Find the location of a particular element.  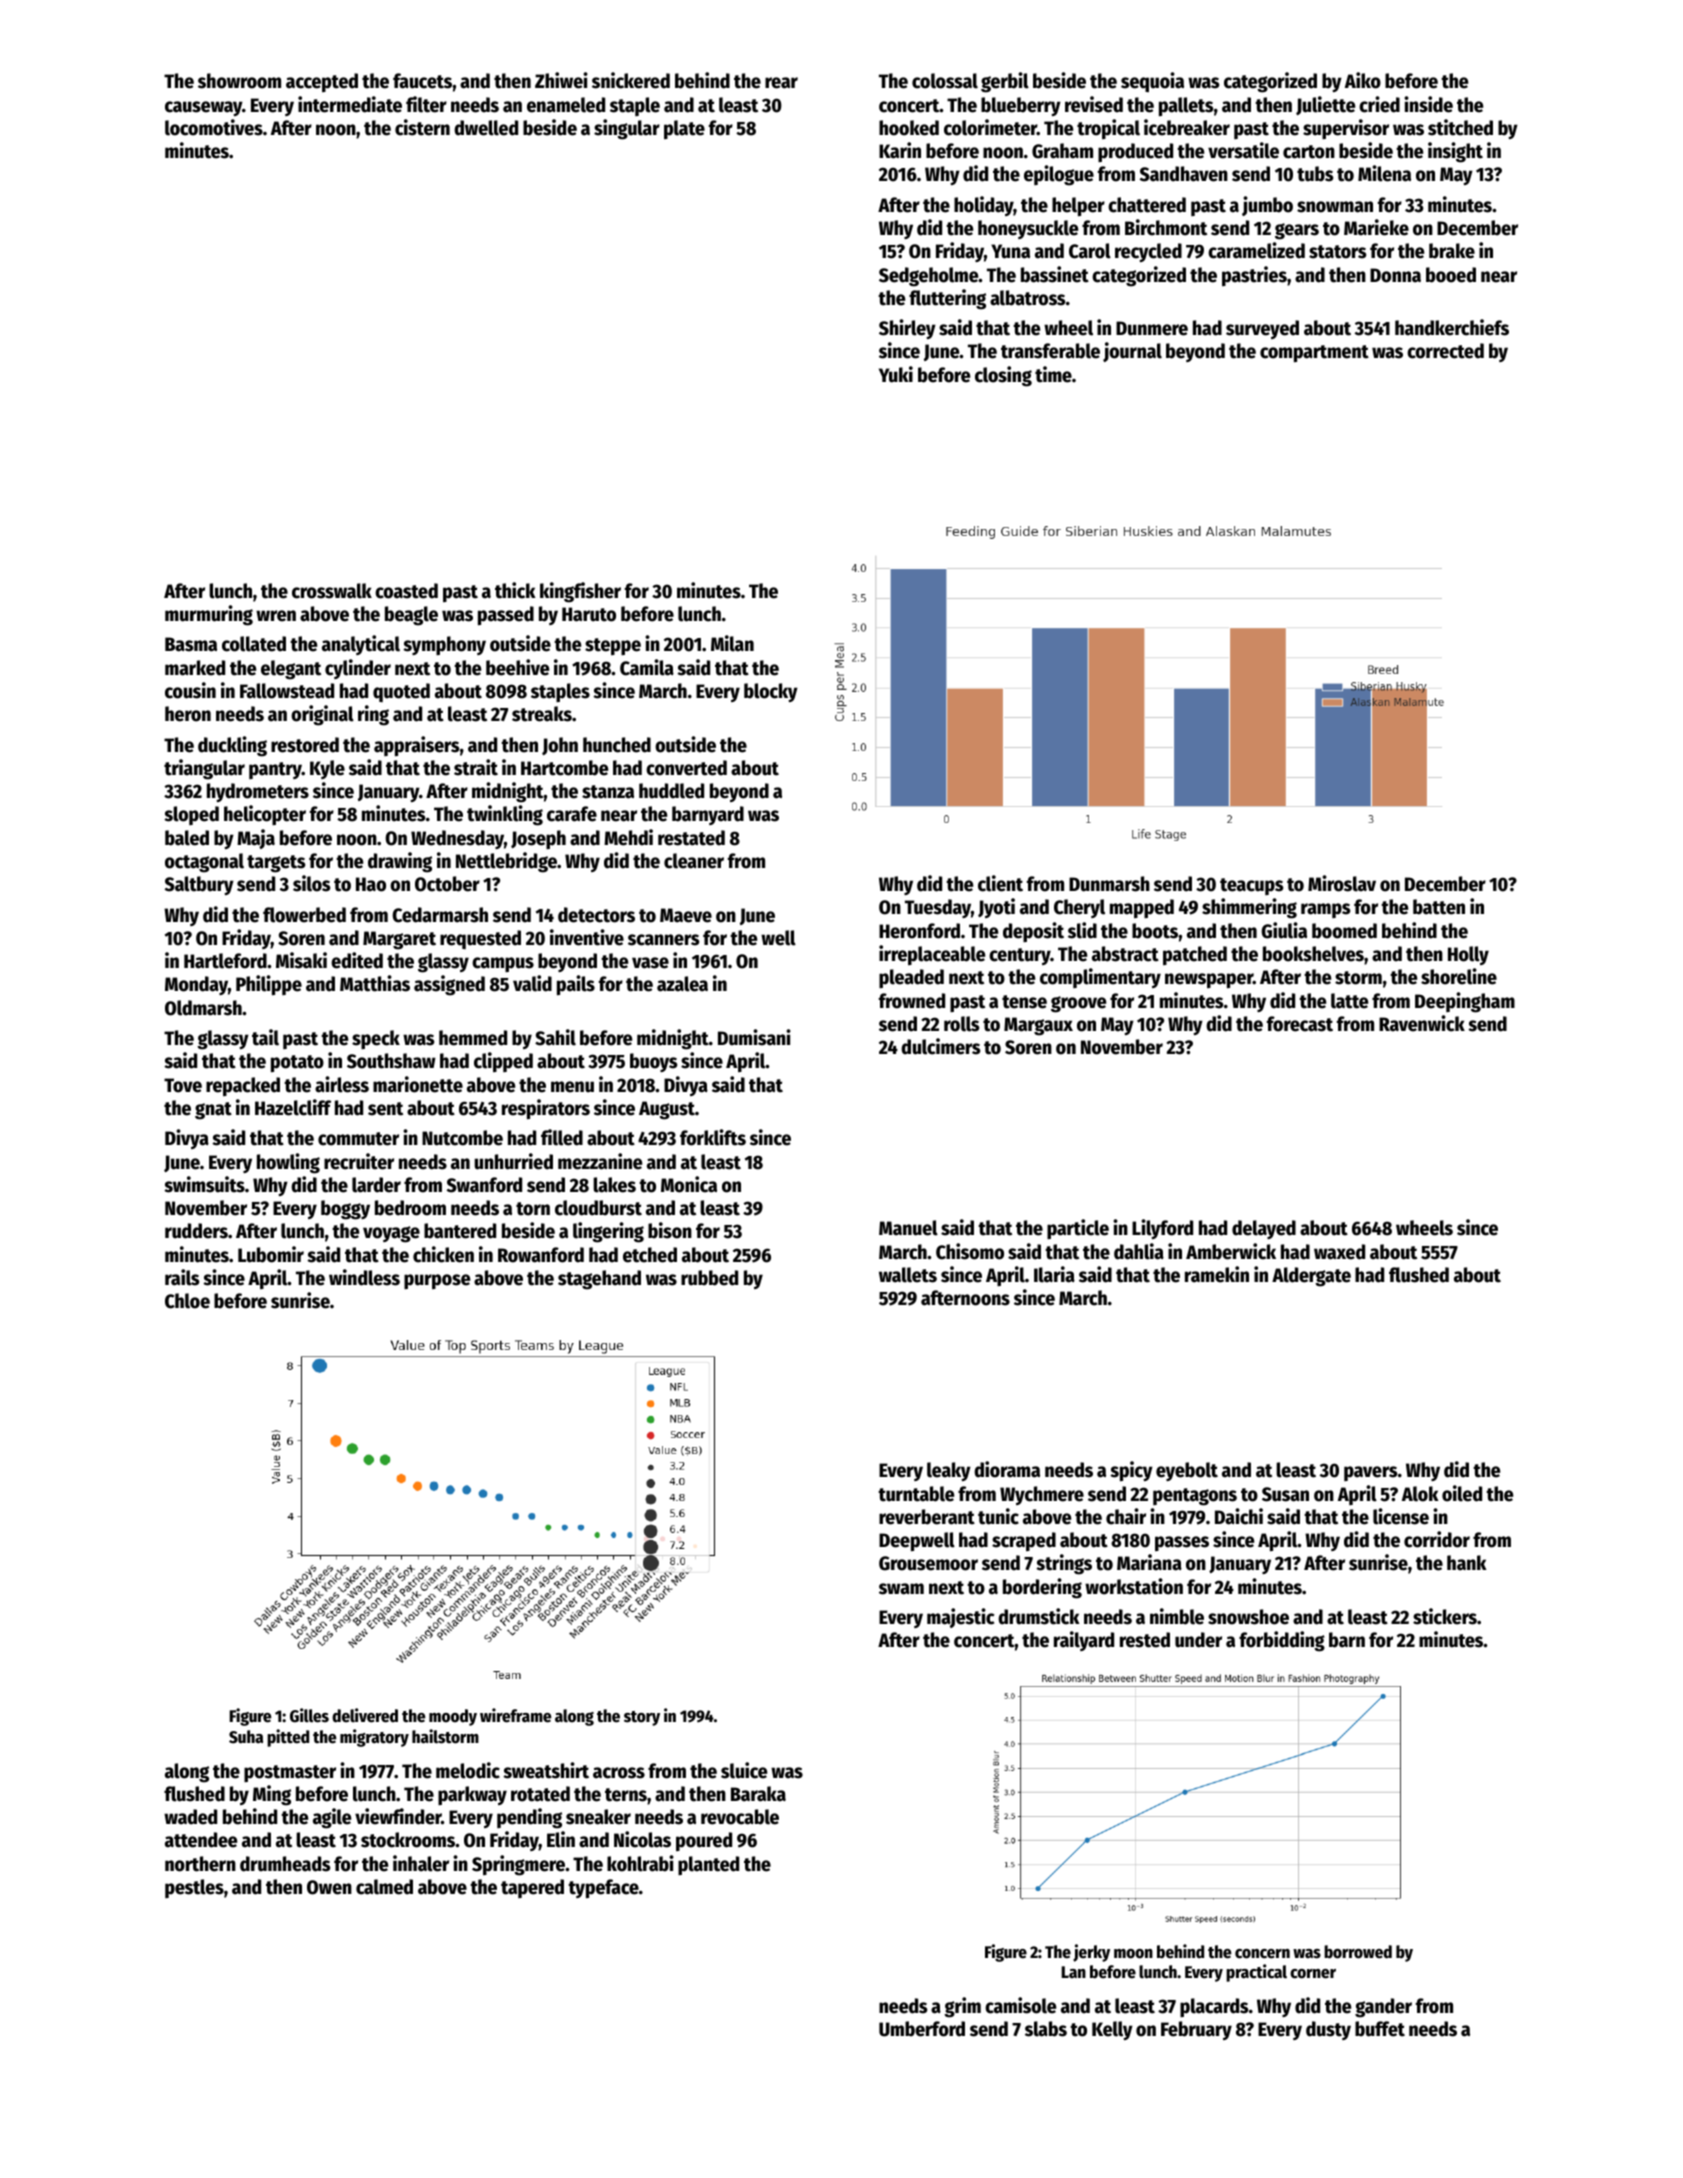

Cheryl is located at coordinates (1079, 908).
